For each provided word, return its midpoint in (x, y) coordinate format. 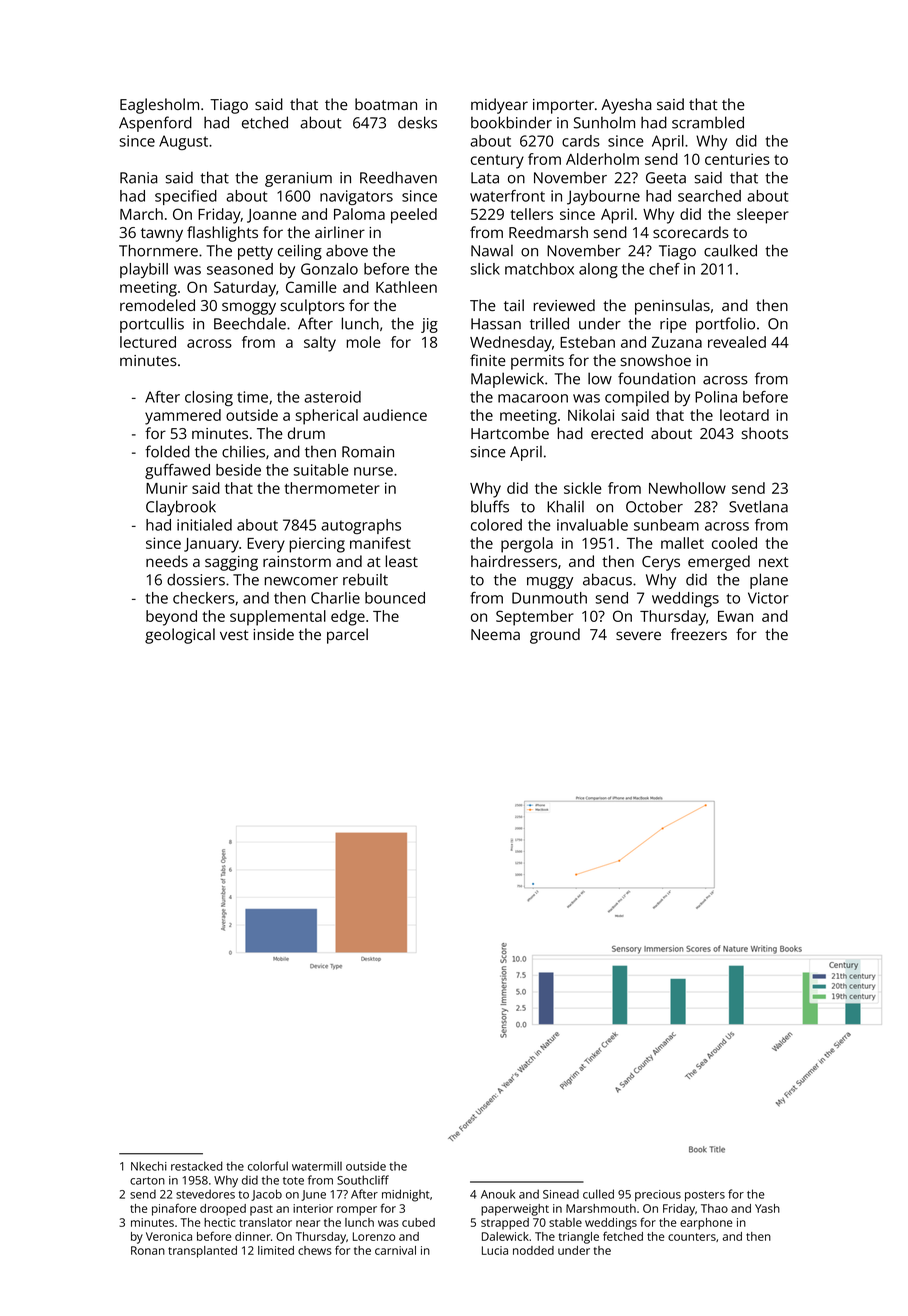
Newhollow (687, 488)
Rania (139, 178)
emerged (719, 563)
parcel (347, 636)
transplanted (202, 1252)
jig (429, 325)
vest (234, 635)
